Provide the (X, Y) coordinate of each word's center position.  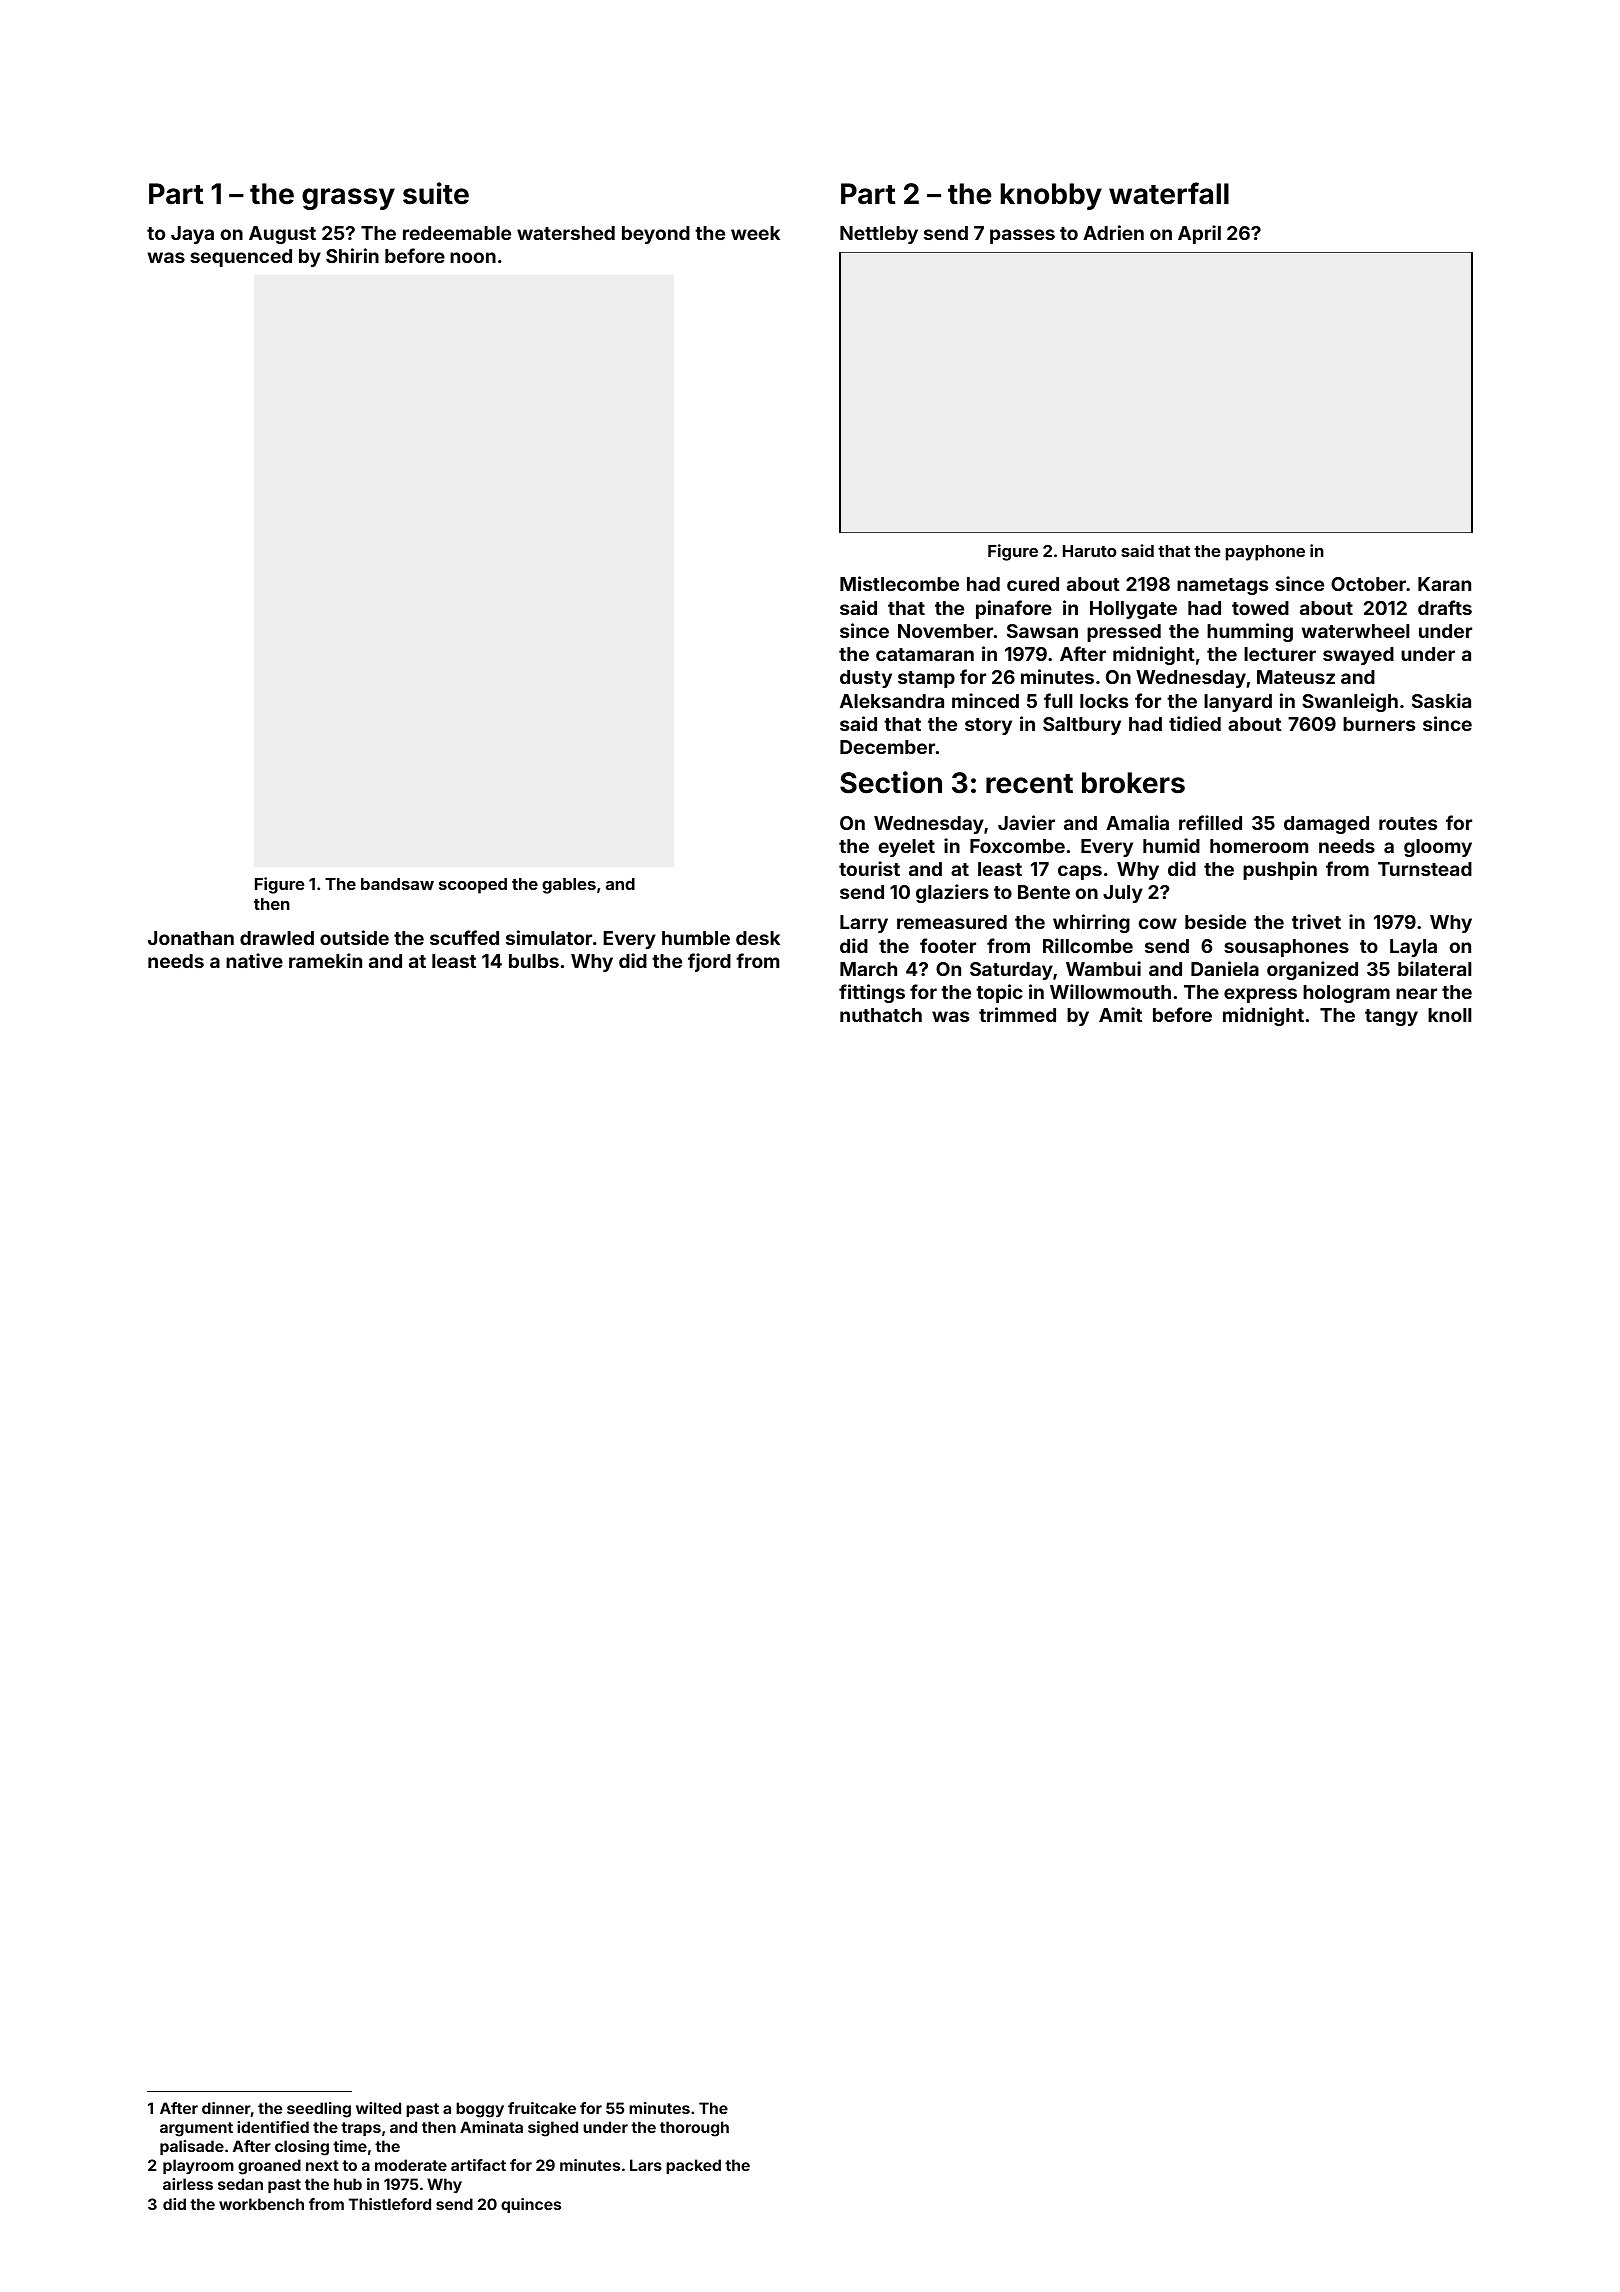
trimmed (1017, 1014)
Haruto (1089, 551)
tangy (1391, 1017)
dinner (226, 2109)
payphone (1265, 553)
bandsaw (397, 884)
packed (693, 2166)
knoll (1449, 1015)
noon (473, 257)
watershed (566, 233)
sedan (240, 2184)
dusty (866, 679)
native (254, 960)
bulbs (534, 961)
